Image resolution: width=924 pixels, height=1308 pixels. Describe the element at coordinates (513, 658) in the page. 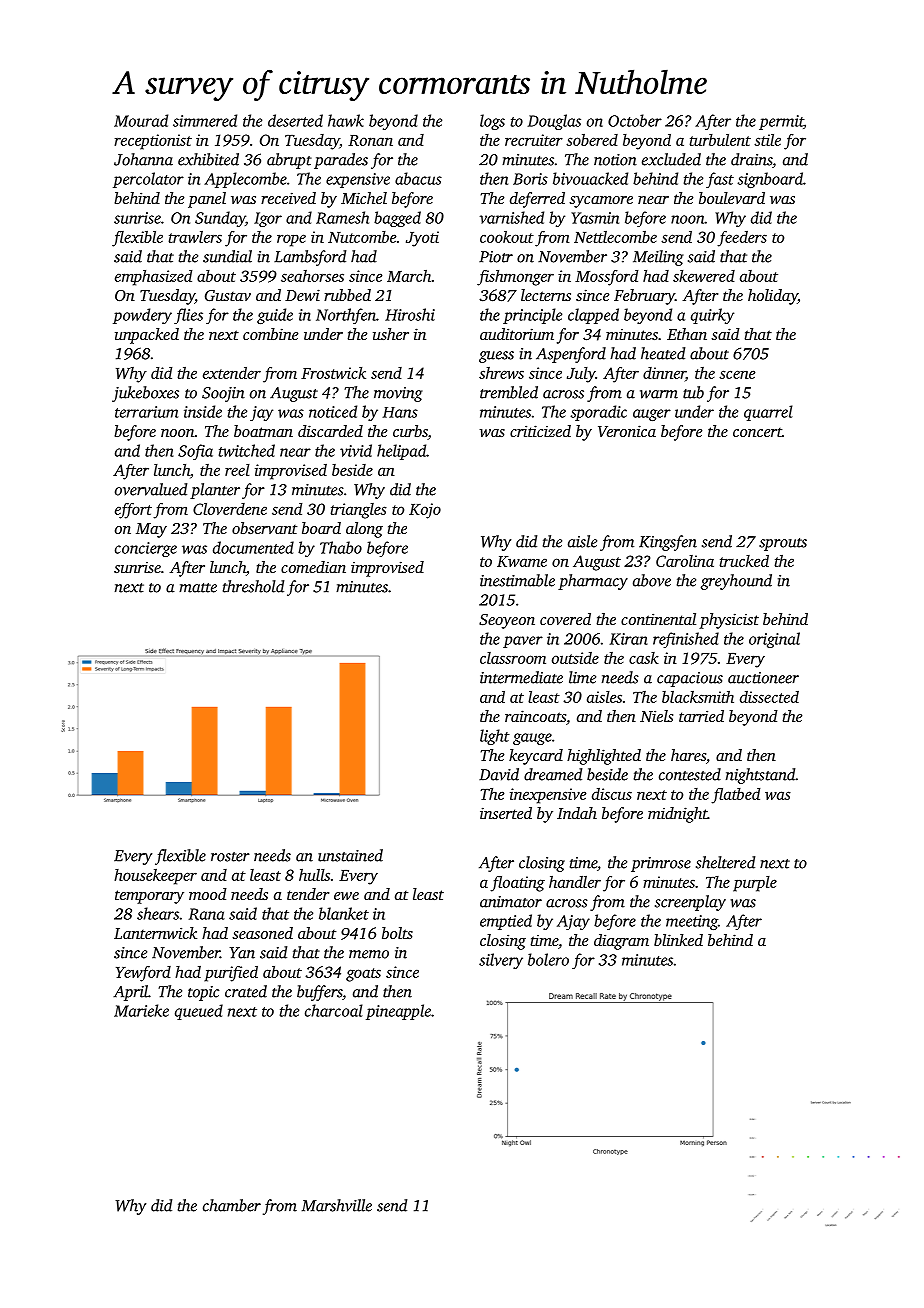

I see `classroom` at that location.
